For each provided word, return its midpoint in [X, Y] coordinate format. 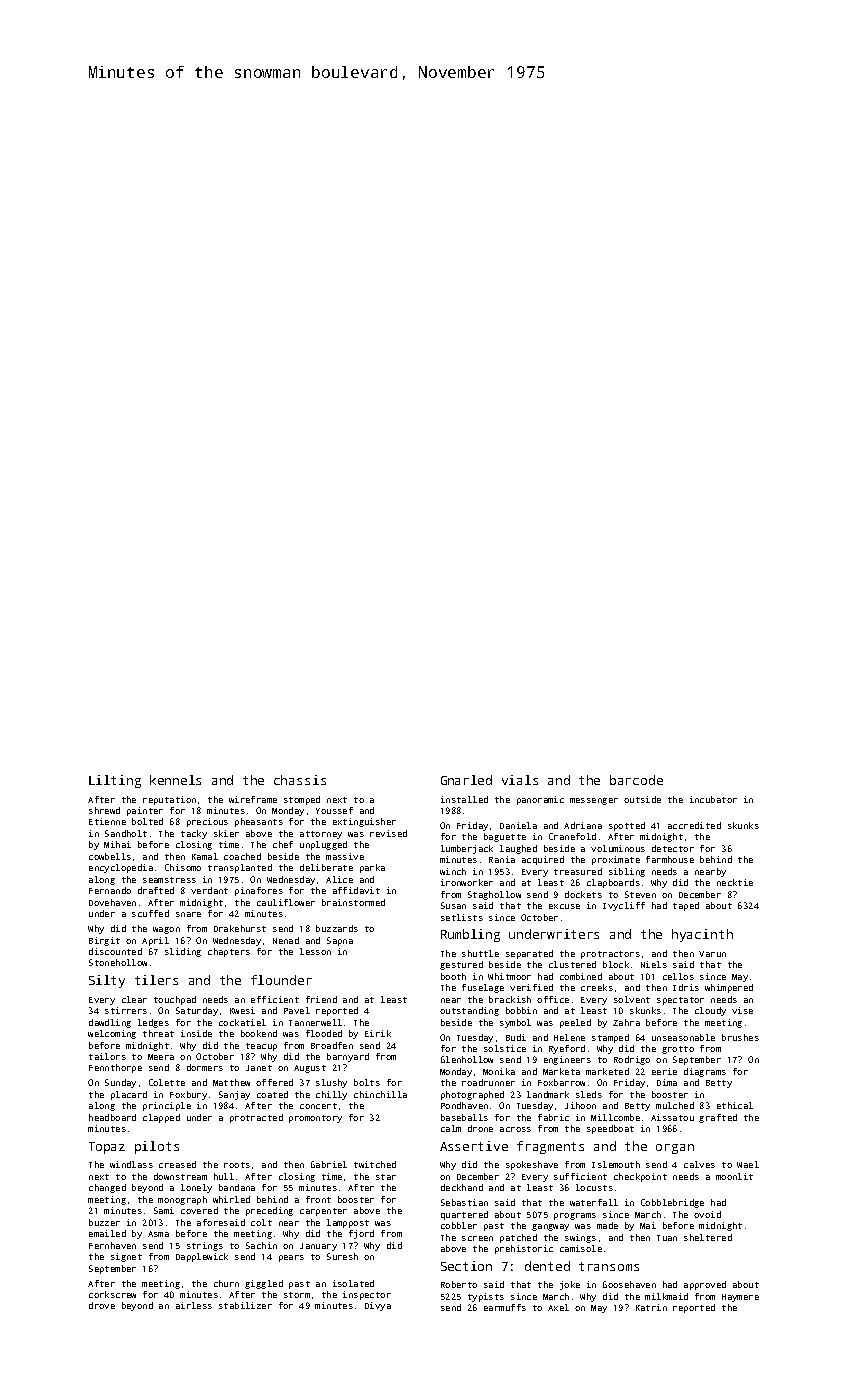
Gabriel [329, 1164]
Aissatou [672, 1117]
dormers [205, 1067]
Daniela [518, 825]
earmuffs [505, 1307]
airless [194, 1305]
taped [686, 906]
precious [207, 822]
